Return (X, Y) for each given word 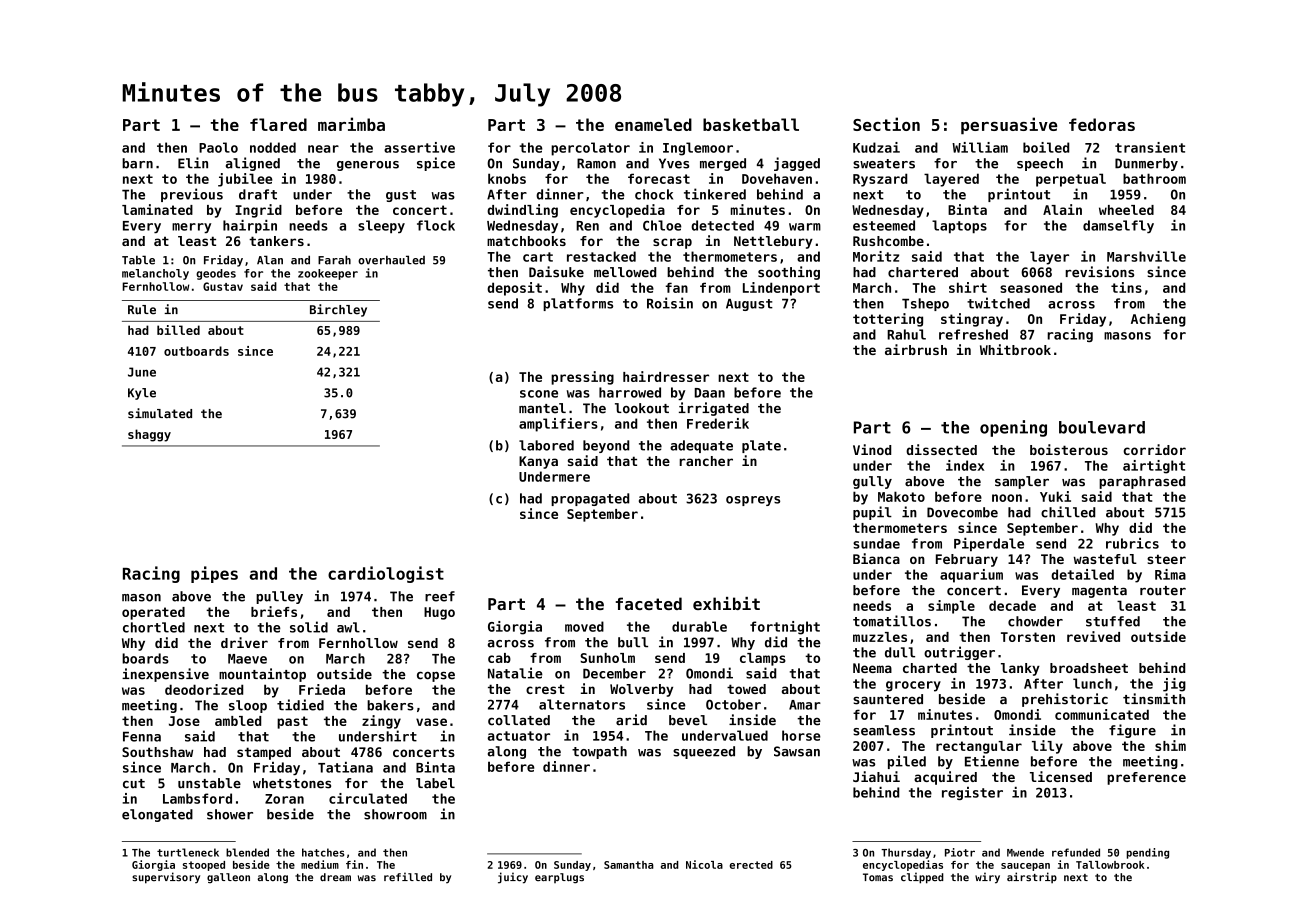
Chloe (662, 225)
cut (134, 784)
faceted (649, 603)
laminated (157, 209)
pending (1148, 853)
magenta (1099, 592)
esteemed (884, 225)
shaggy (149, 435)
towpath (599, 752)
